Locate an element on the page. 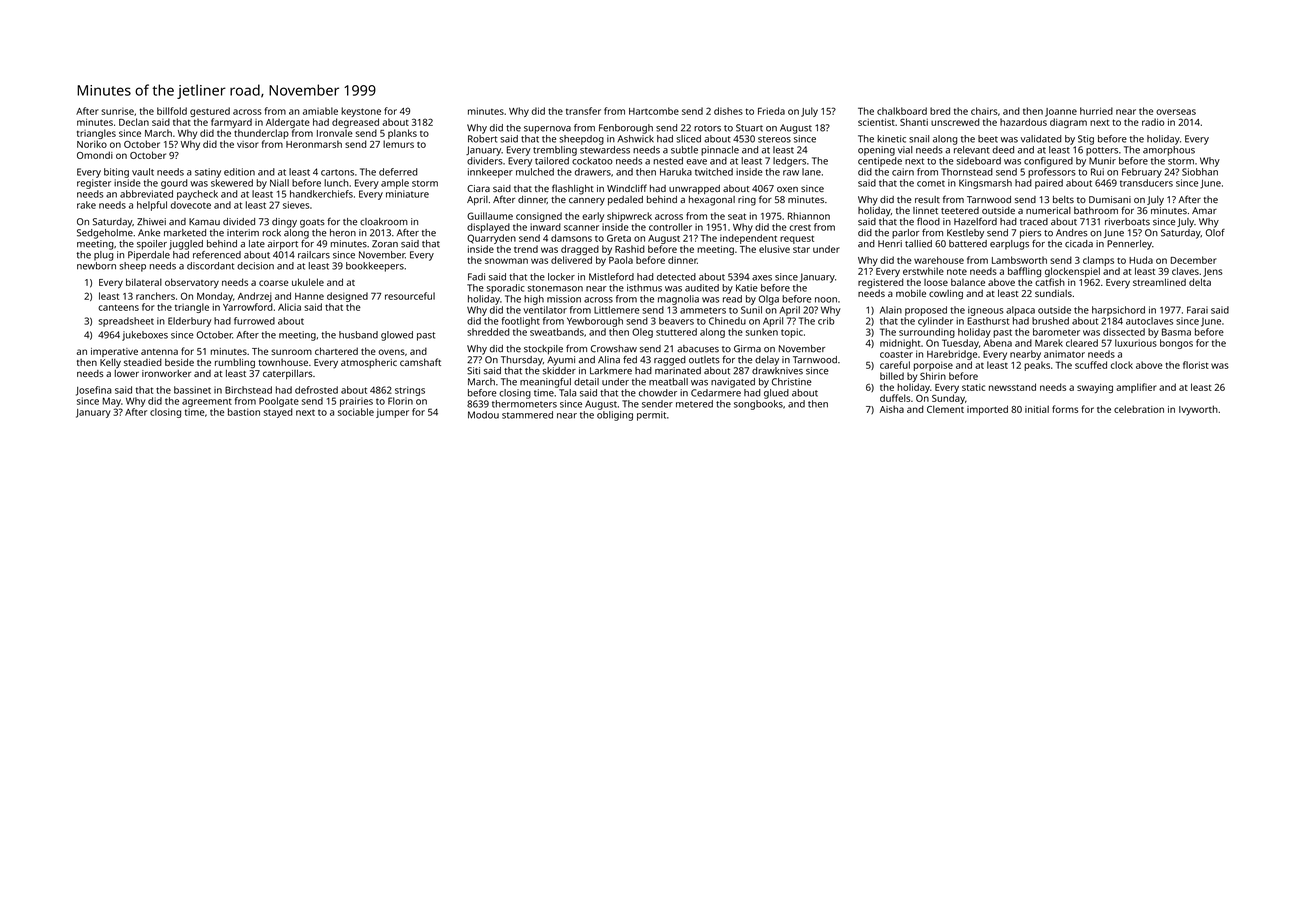 This image has height=924, width=1308. Windcliff is located at coordinates (627, 188).
